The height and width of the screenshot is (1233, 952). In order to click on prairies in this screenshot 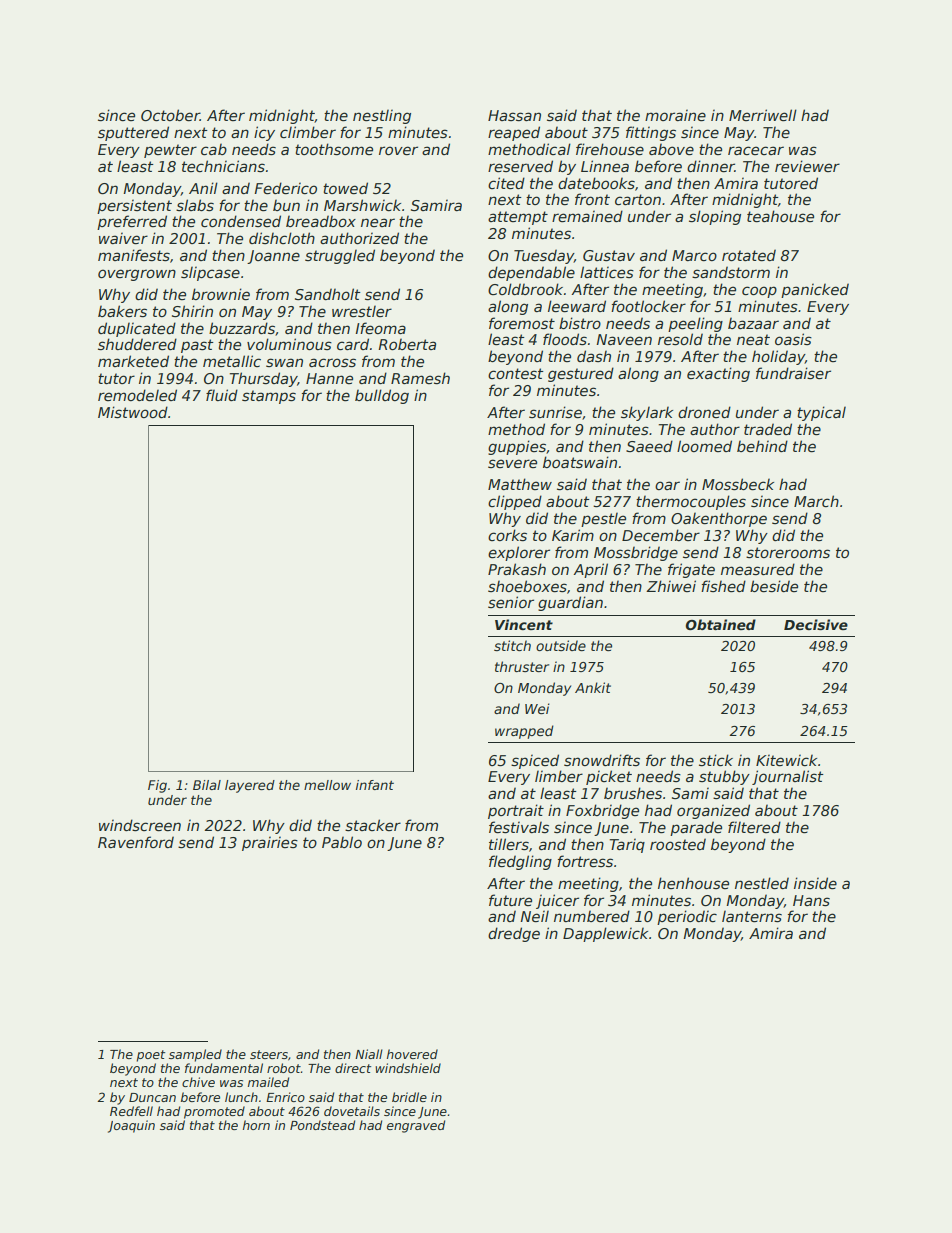, I will do `click(270, 843)`.
